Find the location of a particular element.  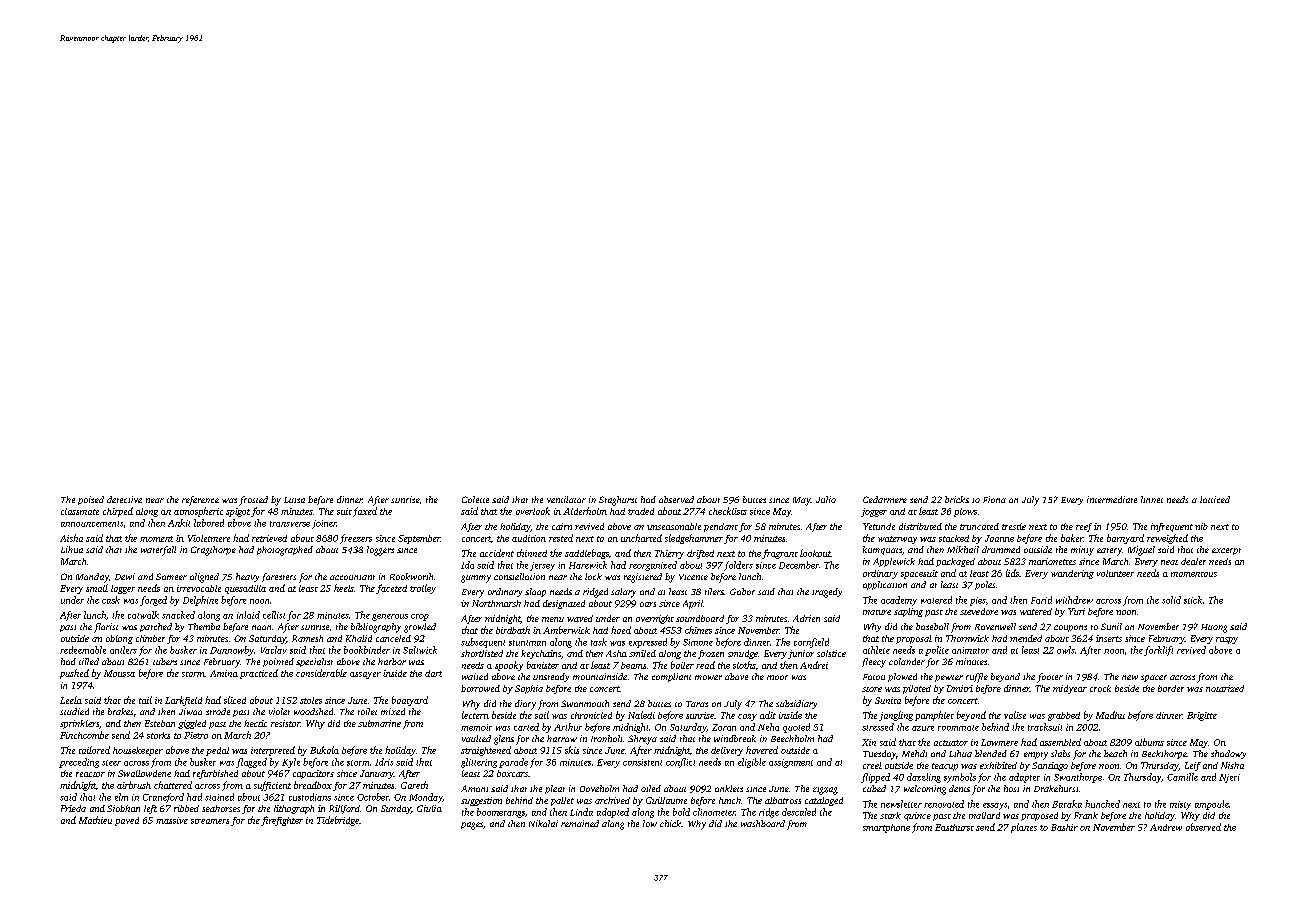

cellist is located at coordinates (274, 615).
